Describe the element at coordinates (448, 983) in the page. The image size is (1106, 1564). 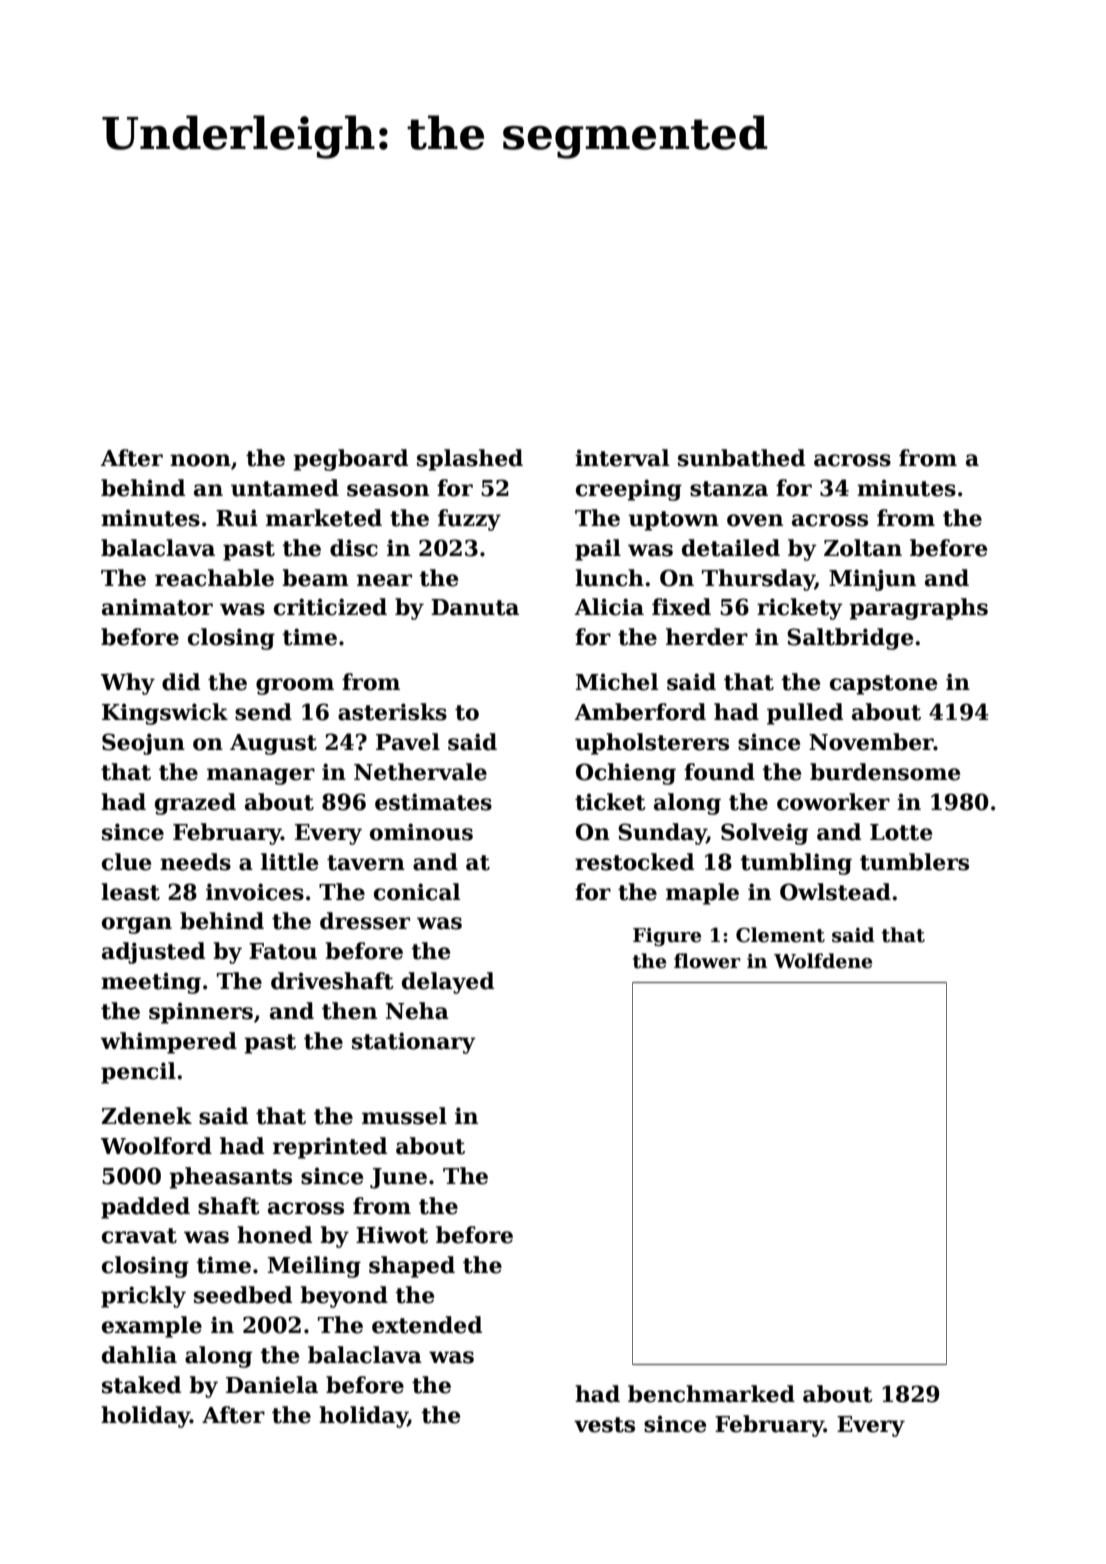
I see `delayed` at that location.
